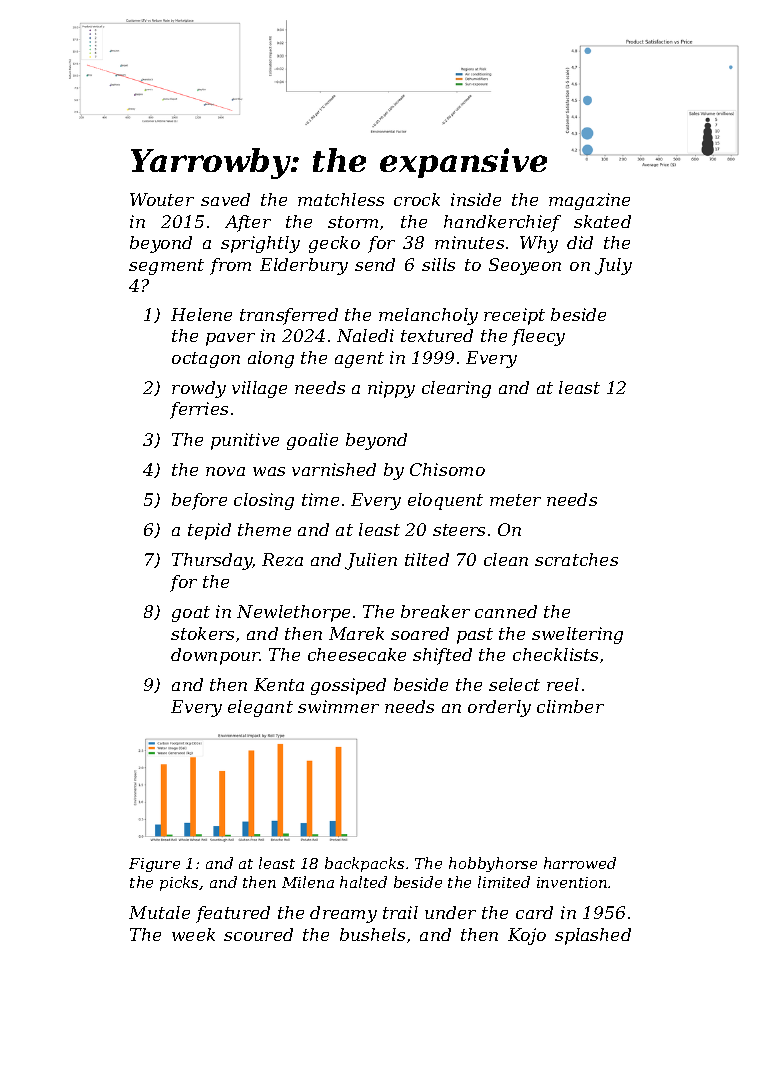  What do you see at coordinates (450, 912) in the page?
I see `under` at bounding box center [450, 912].
